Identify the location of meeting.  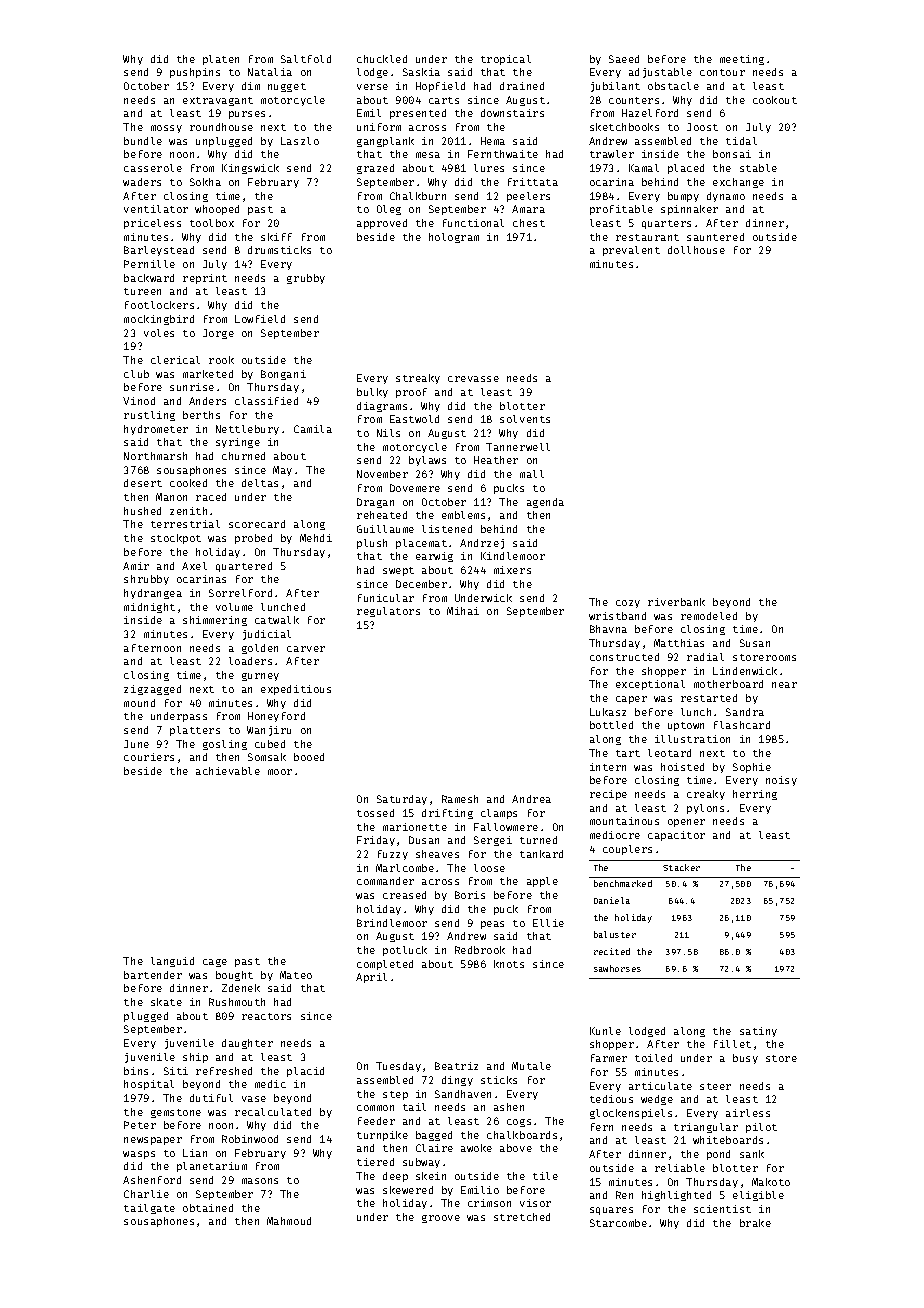
(742, 60).
